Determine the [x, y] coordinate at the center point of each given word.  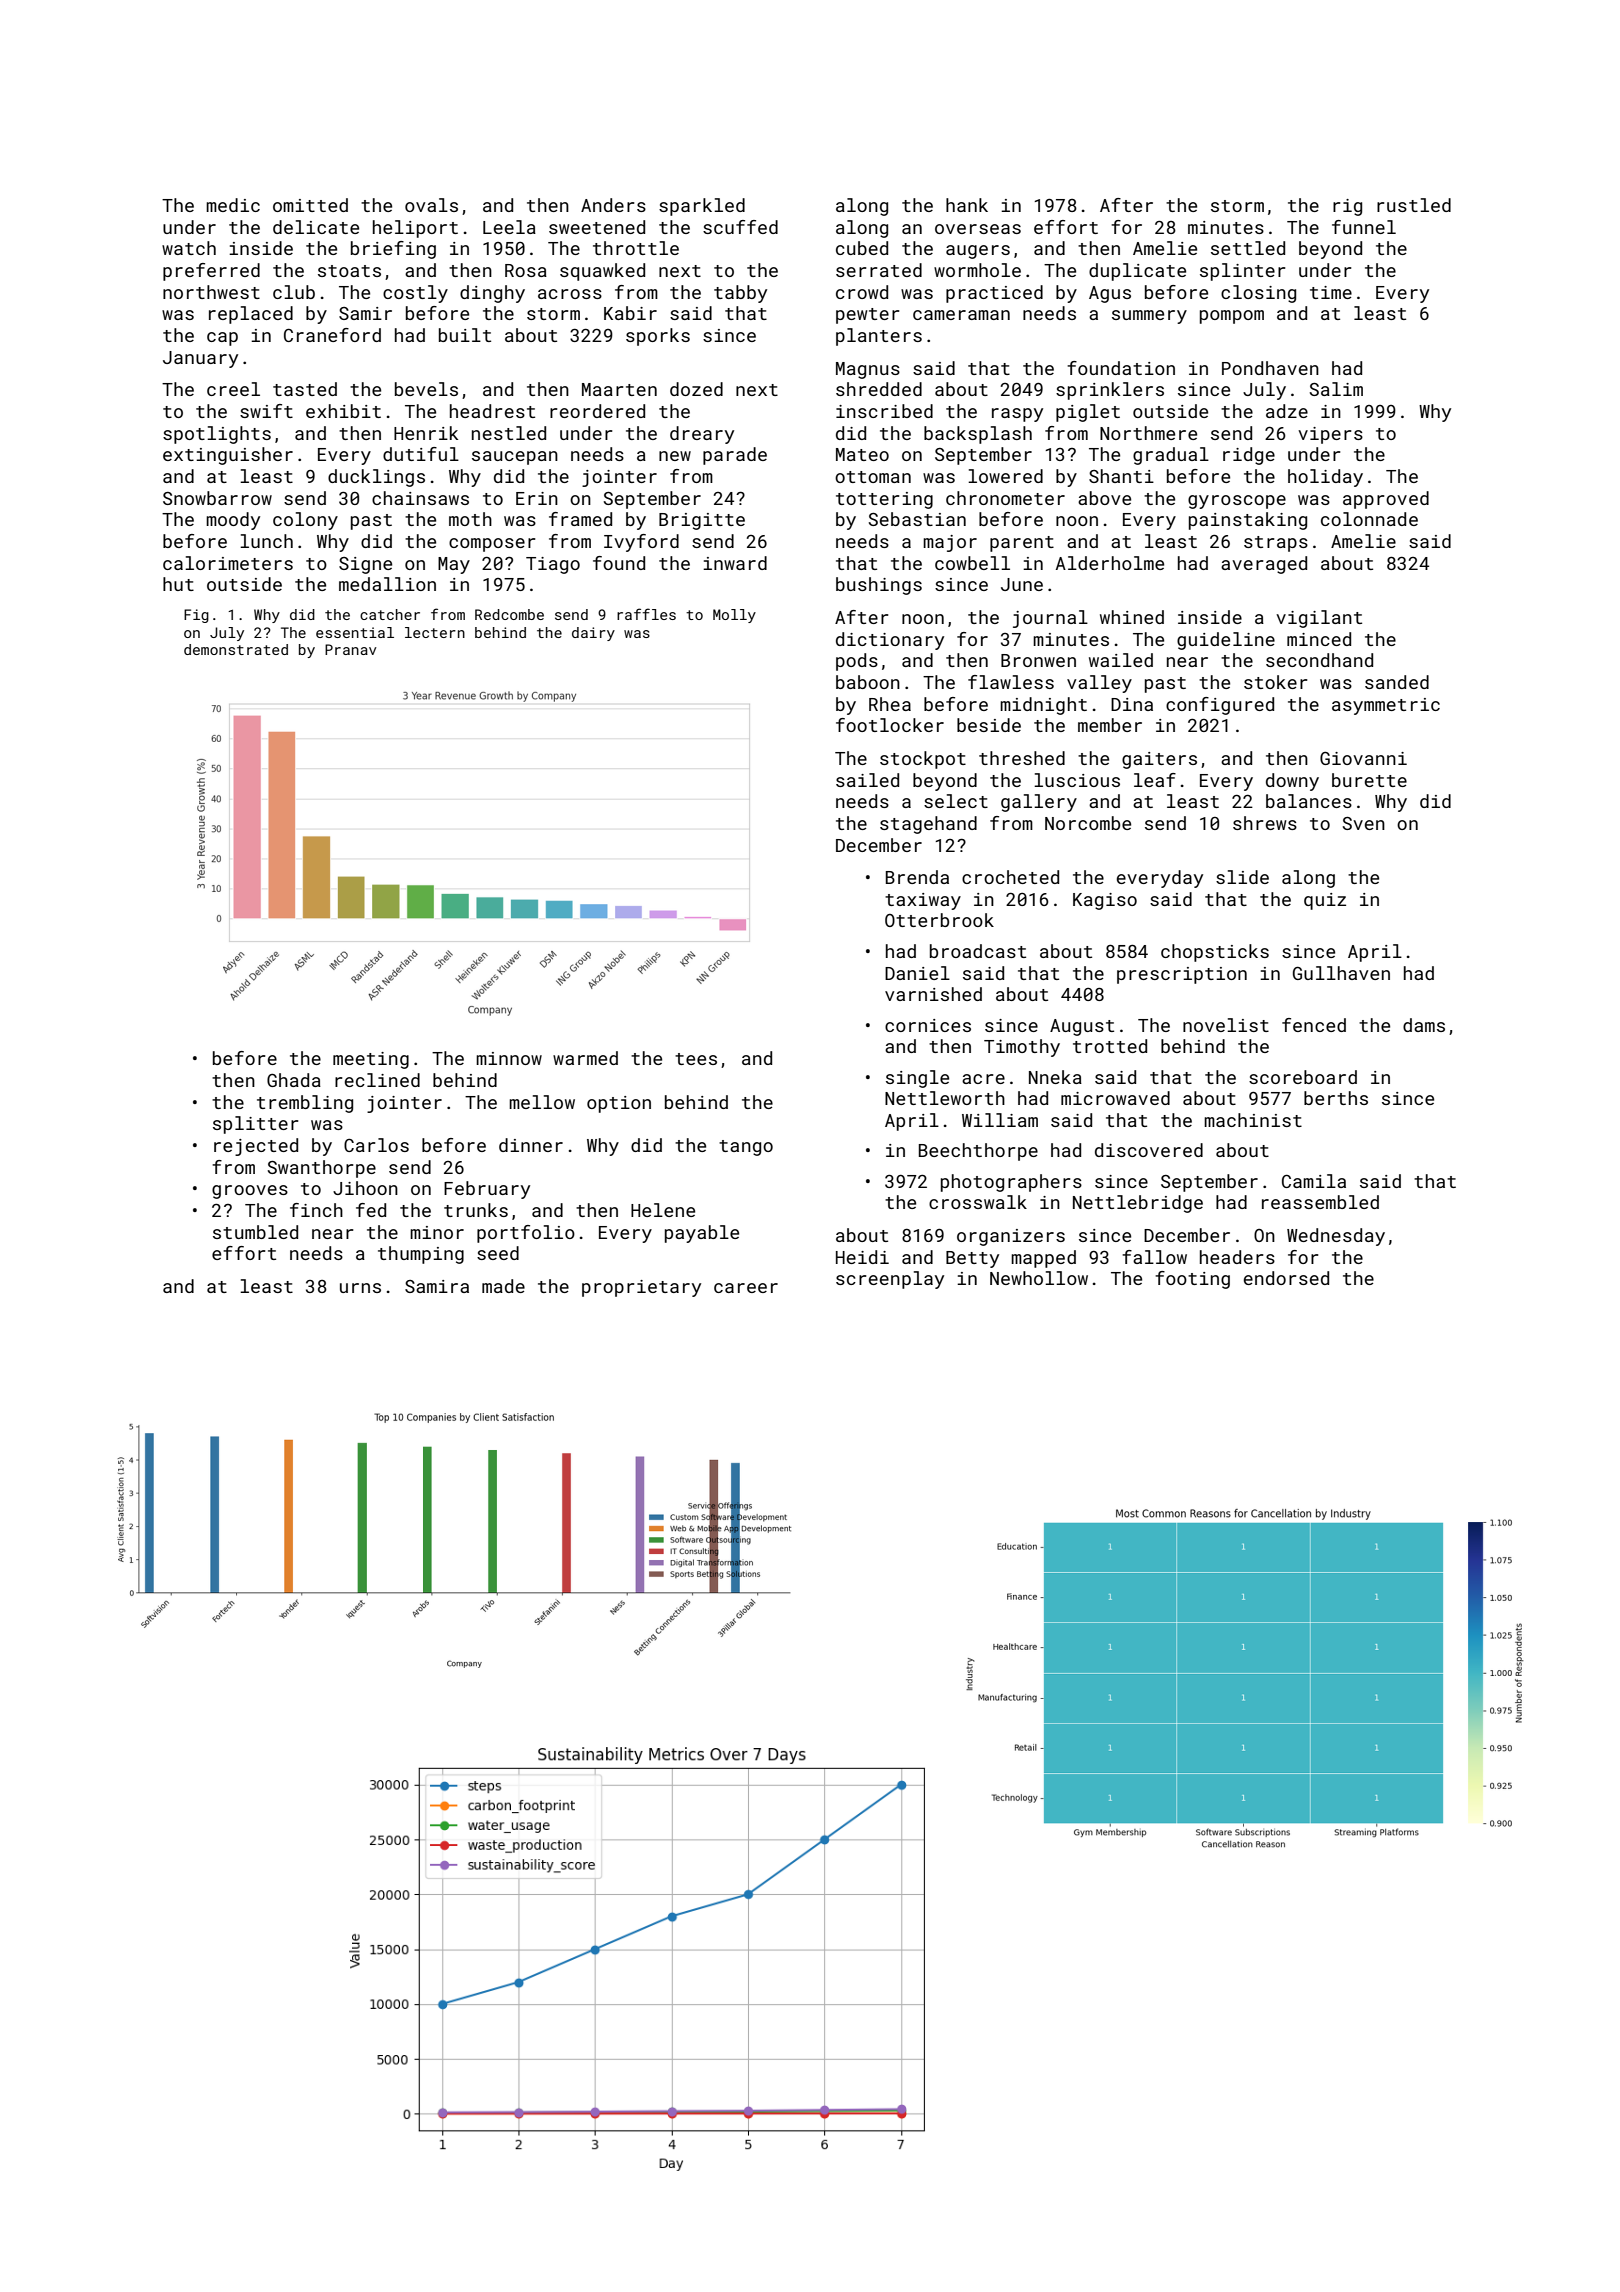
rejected [256, 1147]
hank [967, 205]
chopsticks [1215, 953]
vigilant [1319, 619]
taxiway [923, 901]
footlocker [890, 725]
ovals [431, 205]
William [1000, 1120]
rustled [1414, 205]
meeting [371, 1060]
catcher [390, 614]
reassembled [1320, 1202]
